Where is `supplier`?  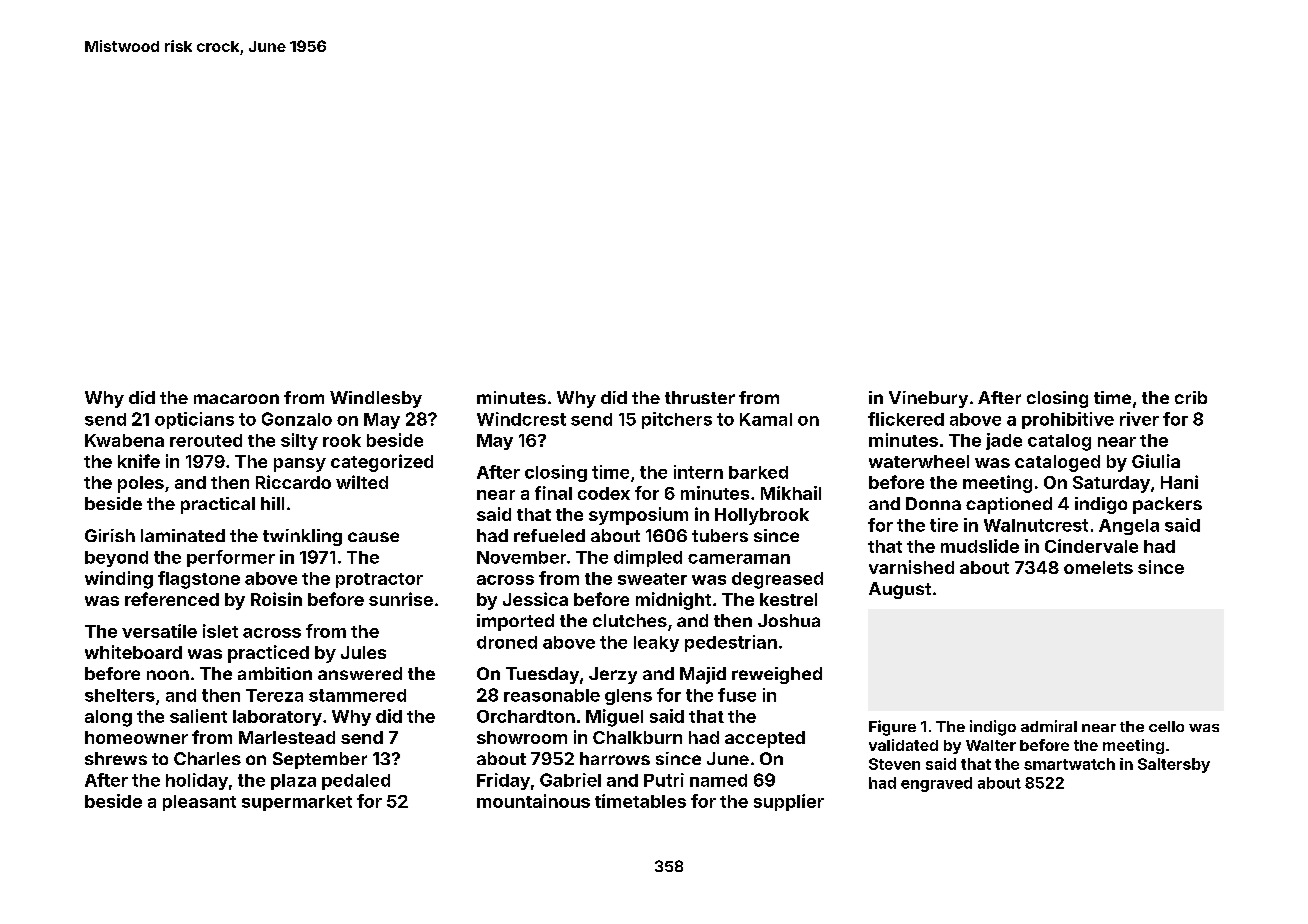
supplier is located at coordinates (789, 802).
